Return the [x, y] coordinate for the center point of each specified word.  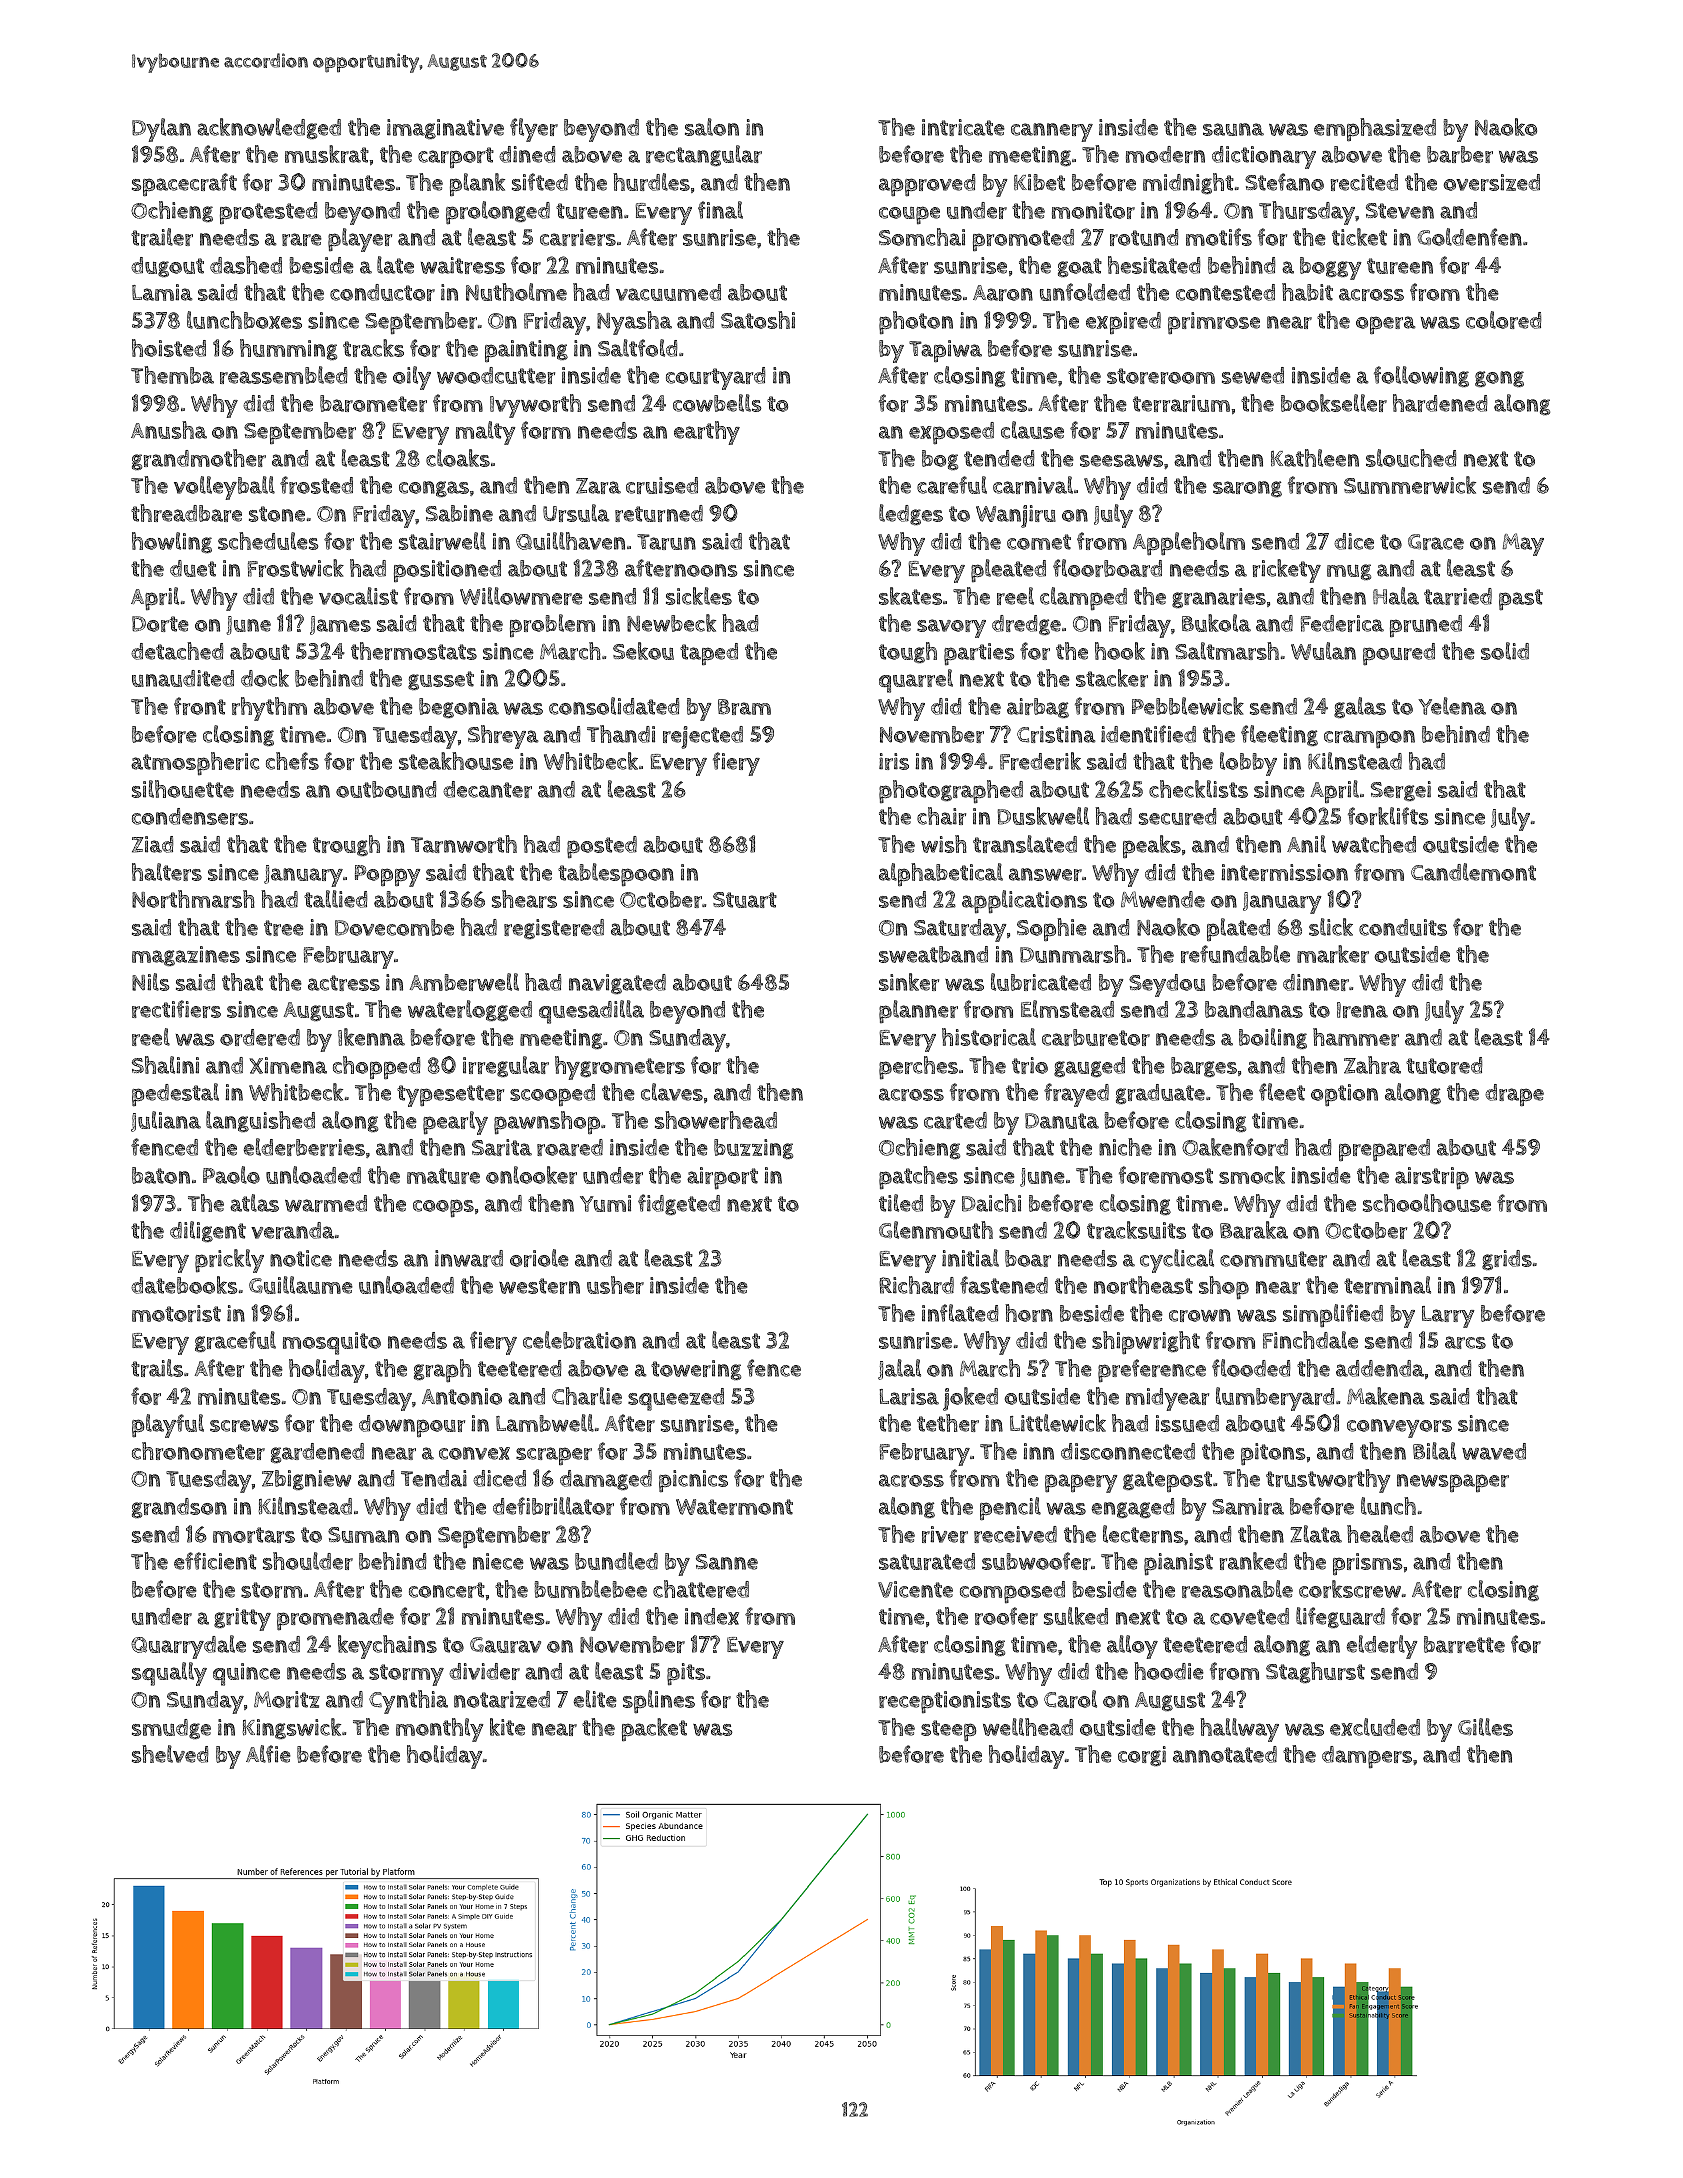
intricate [963, 127]
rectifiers [176, 1009]
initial [970, 1258]
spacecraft [184, 185]
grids [1507, 1260]
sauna [1233, 129]
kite [507, 1727]
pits [686, 1674]
